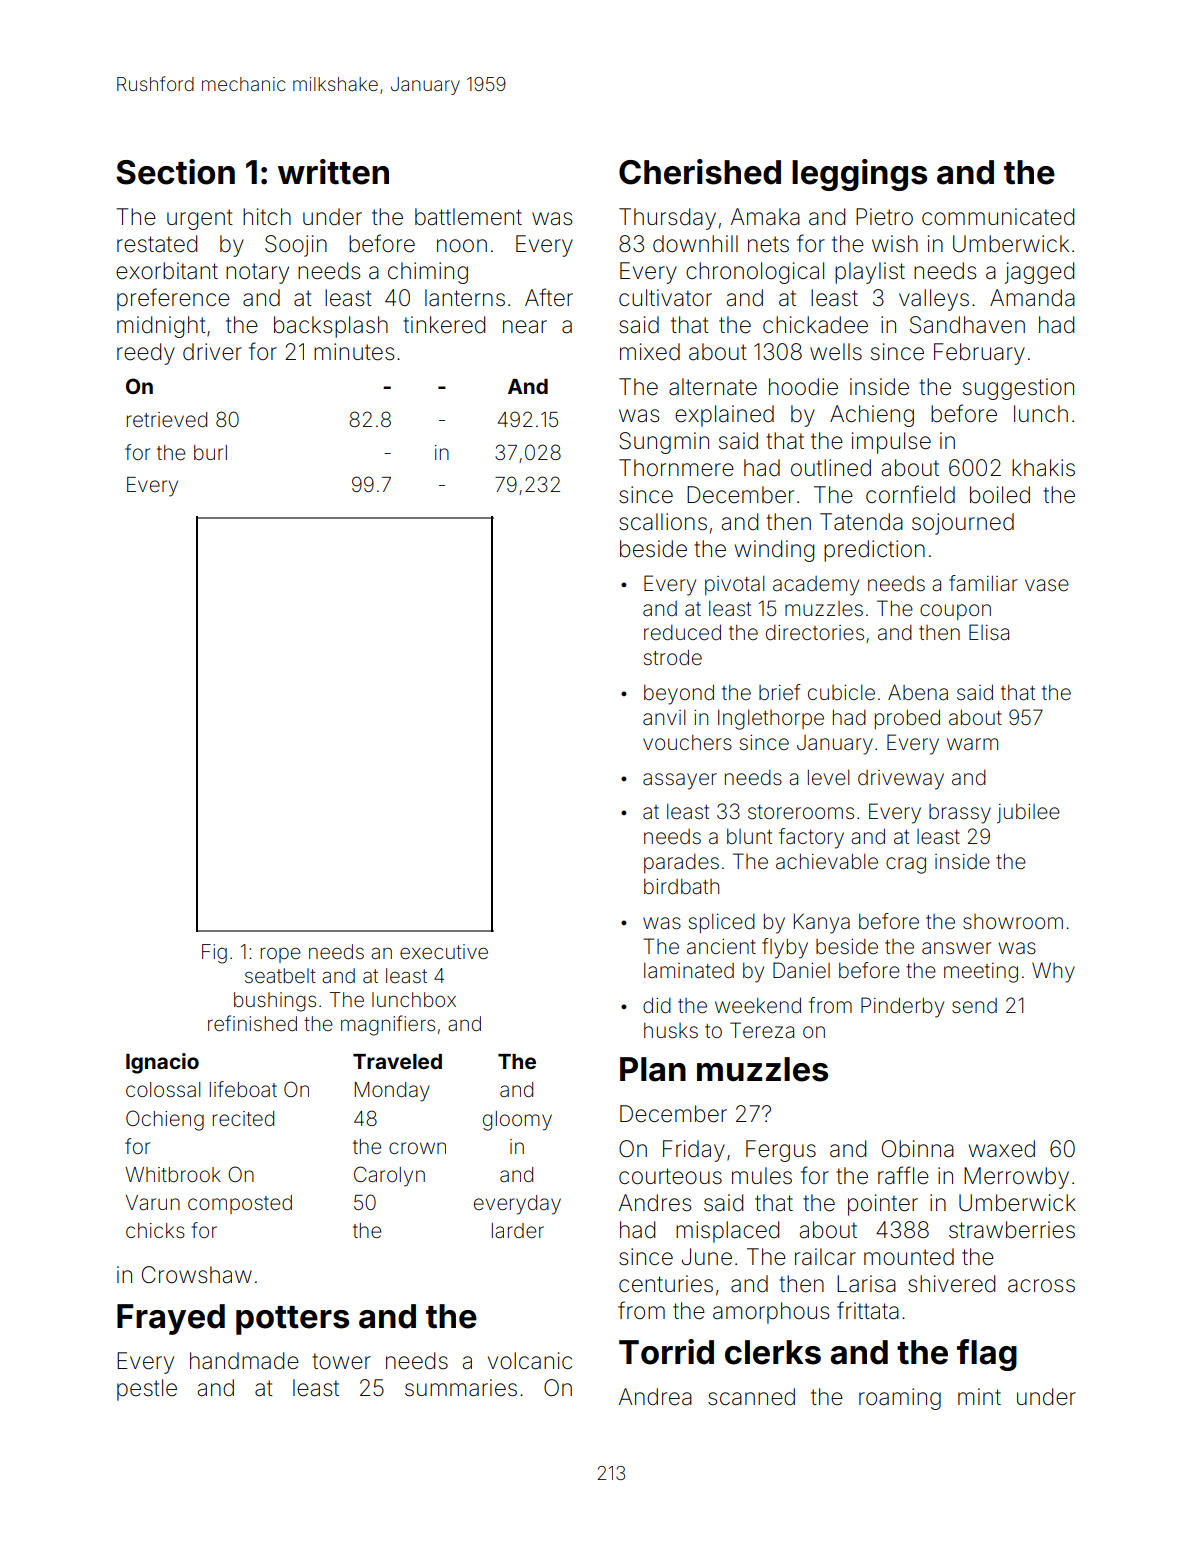 The height and width of the document is (1543, 1192). I want to click on Section, so click(175, 172).
